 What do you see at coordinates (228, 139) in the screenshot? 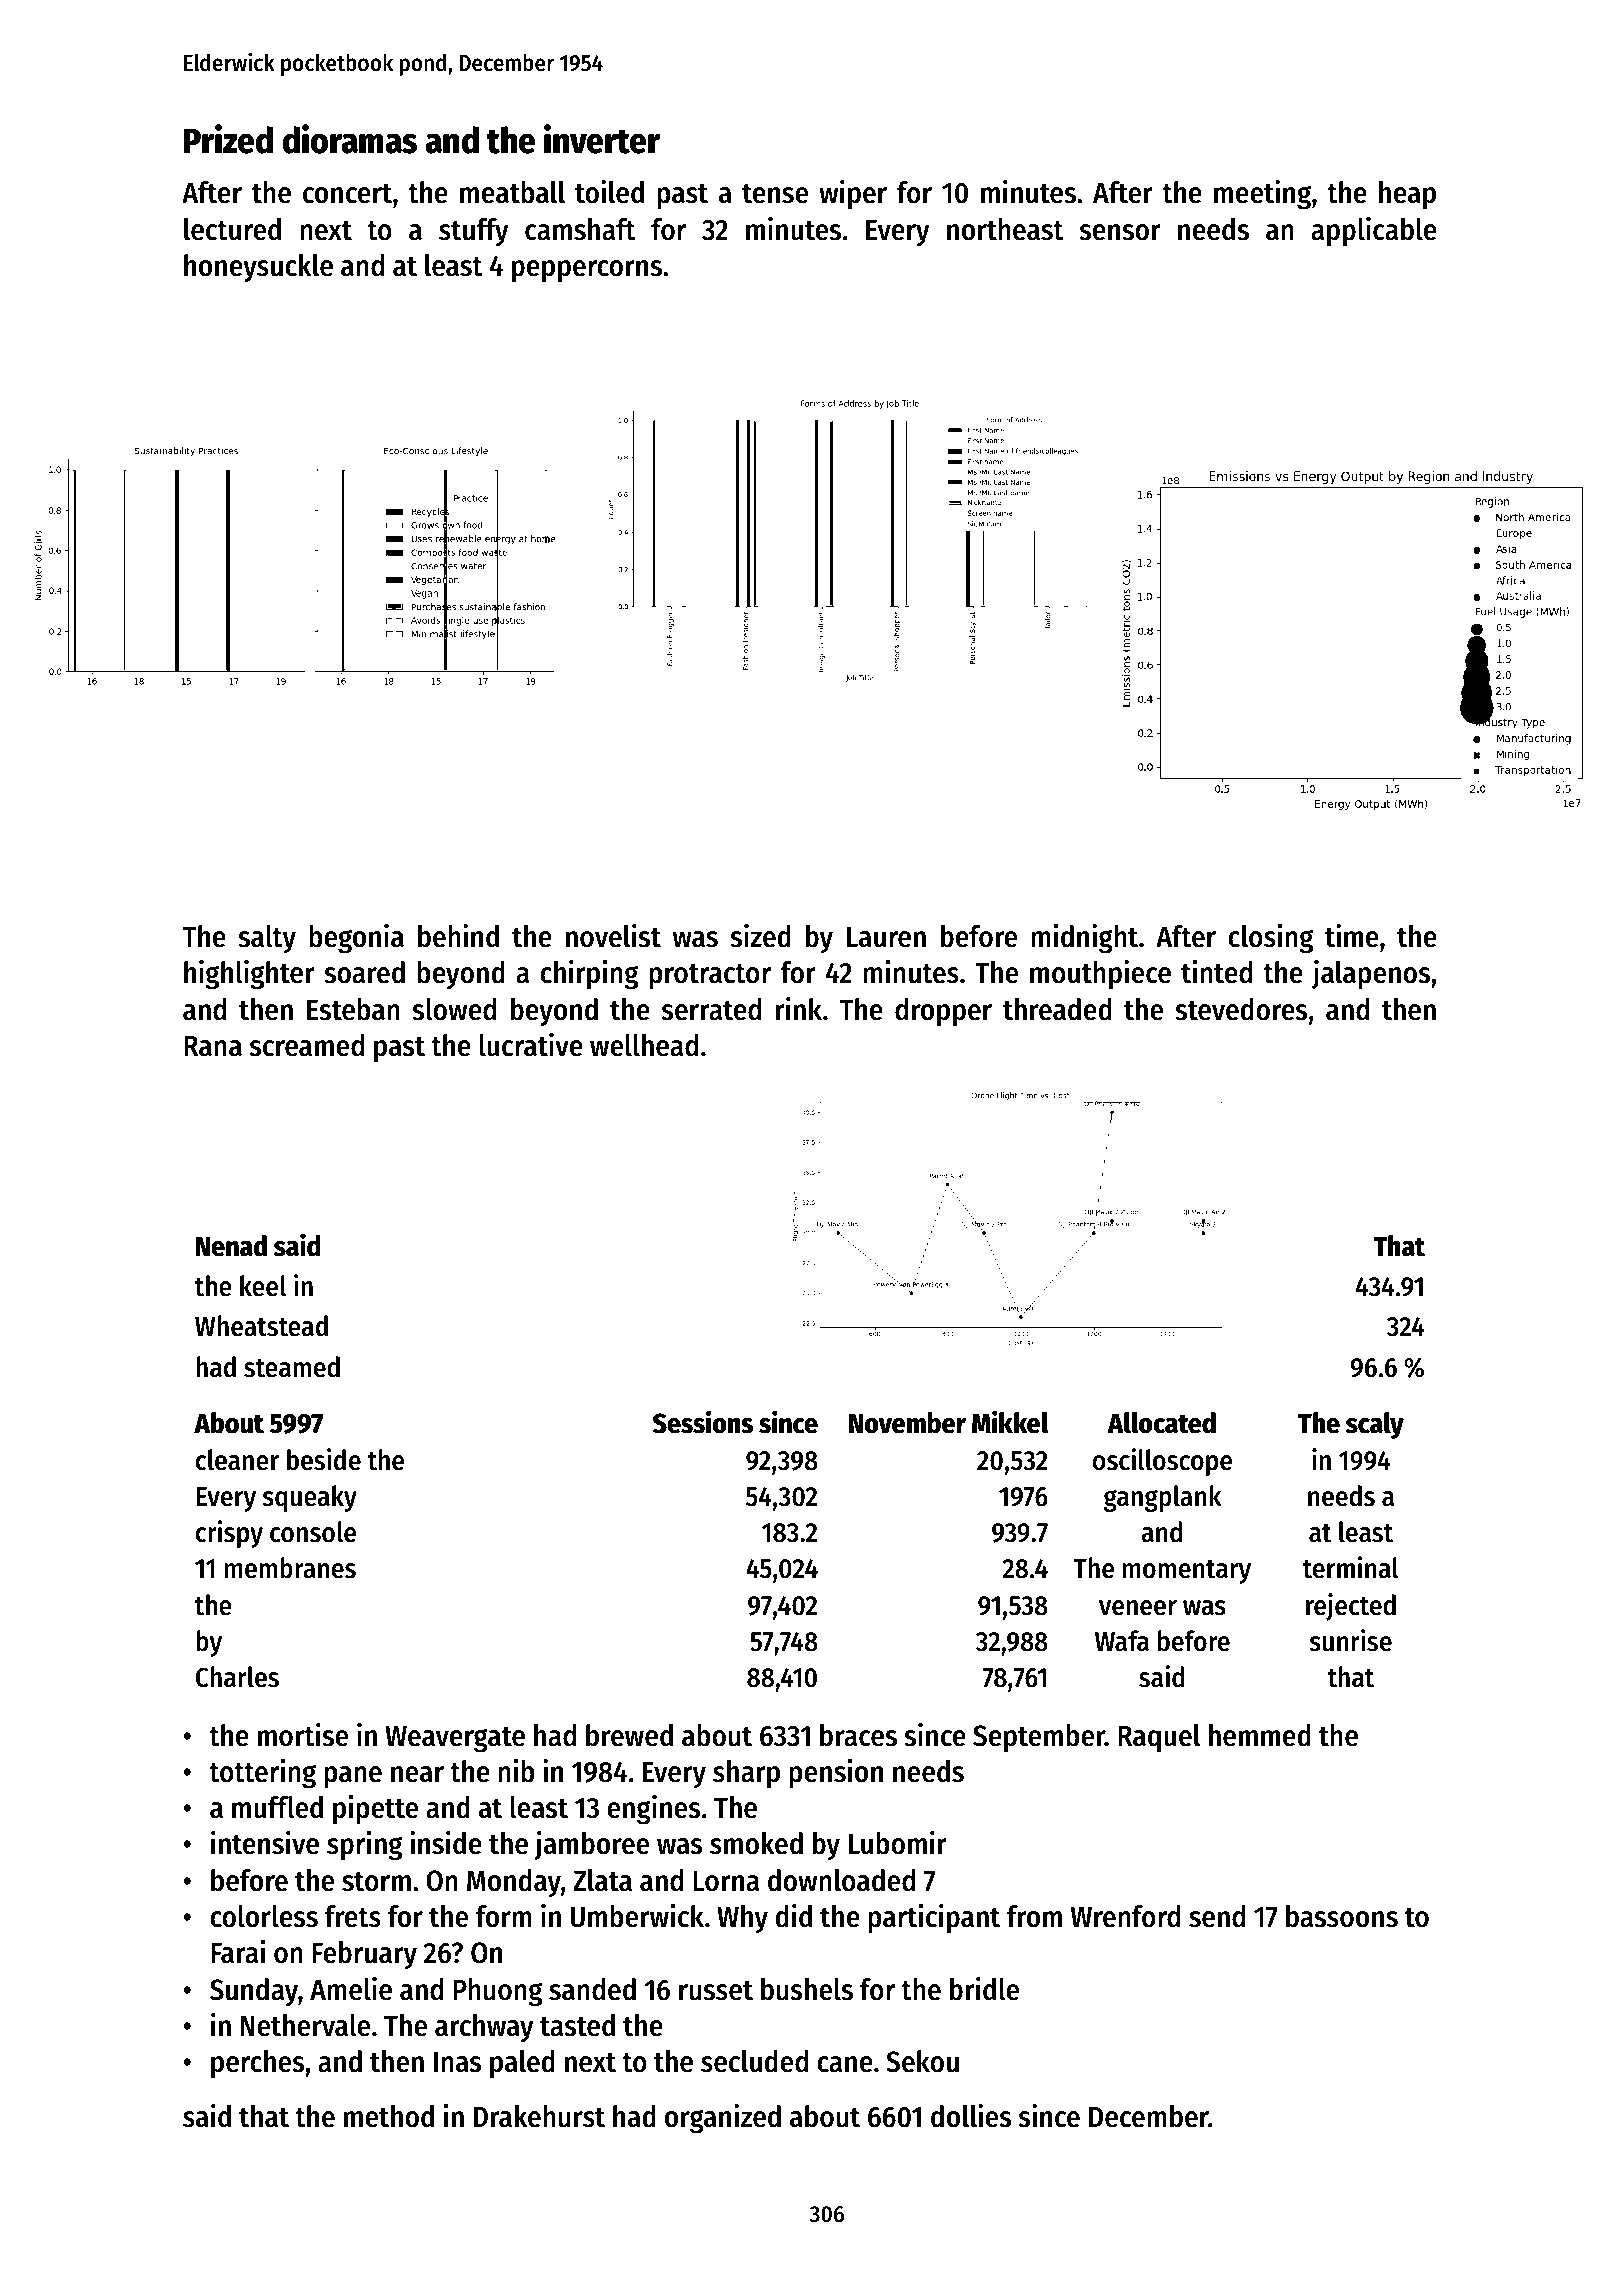
I see `Prized` at bounding box center [228, 139].
